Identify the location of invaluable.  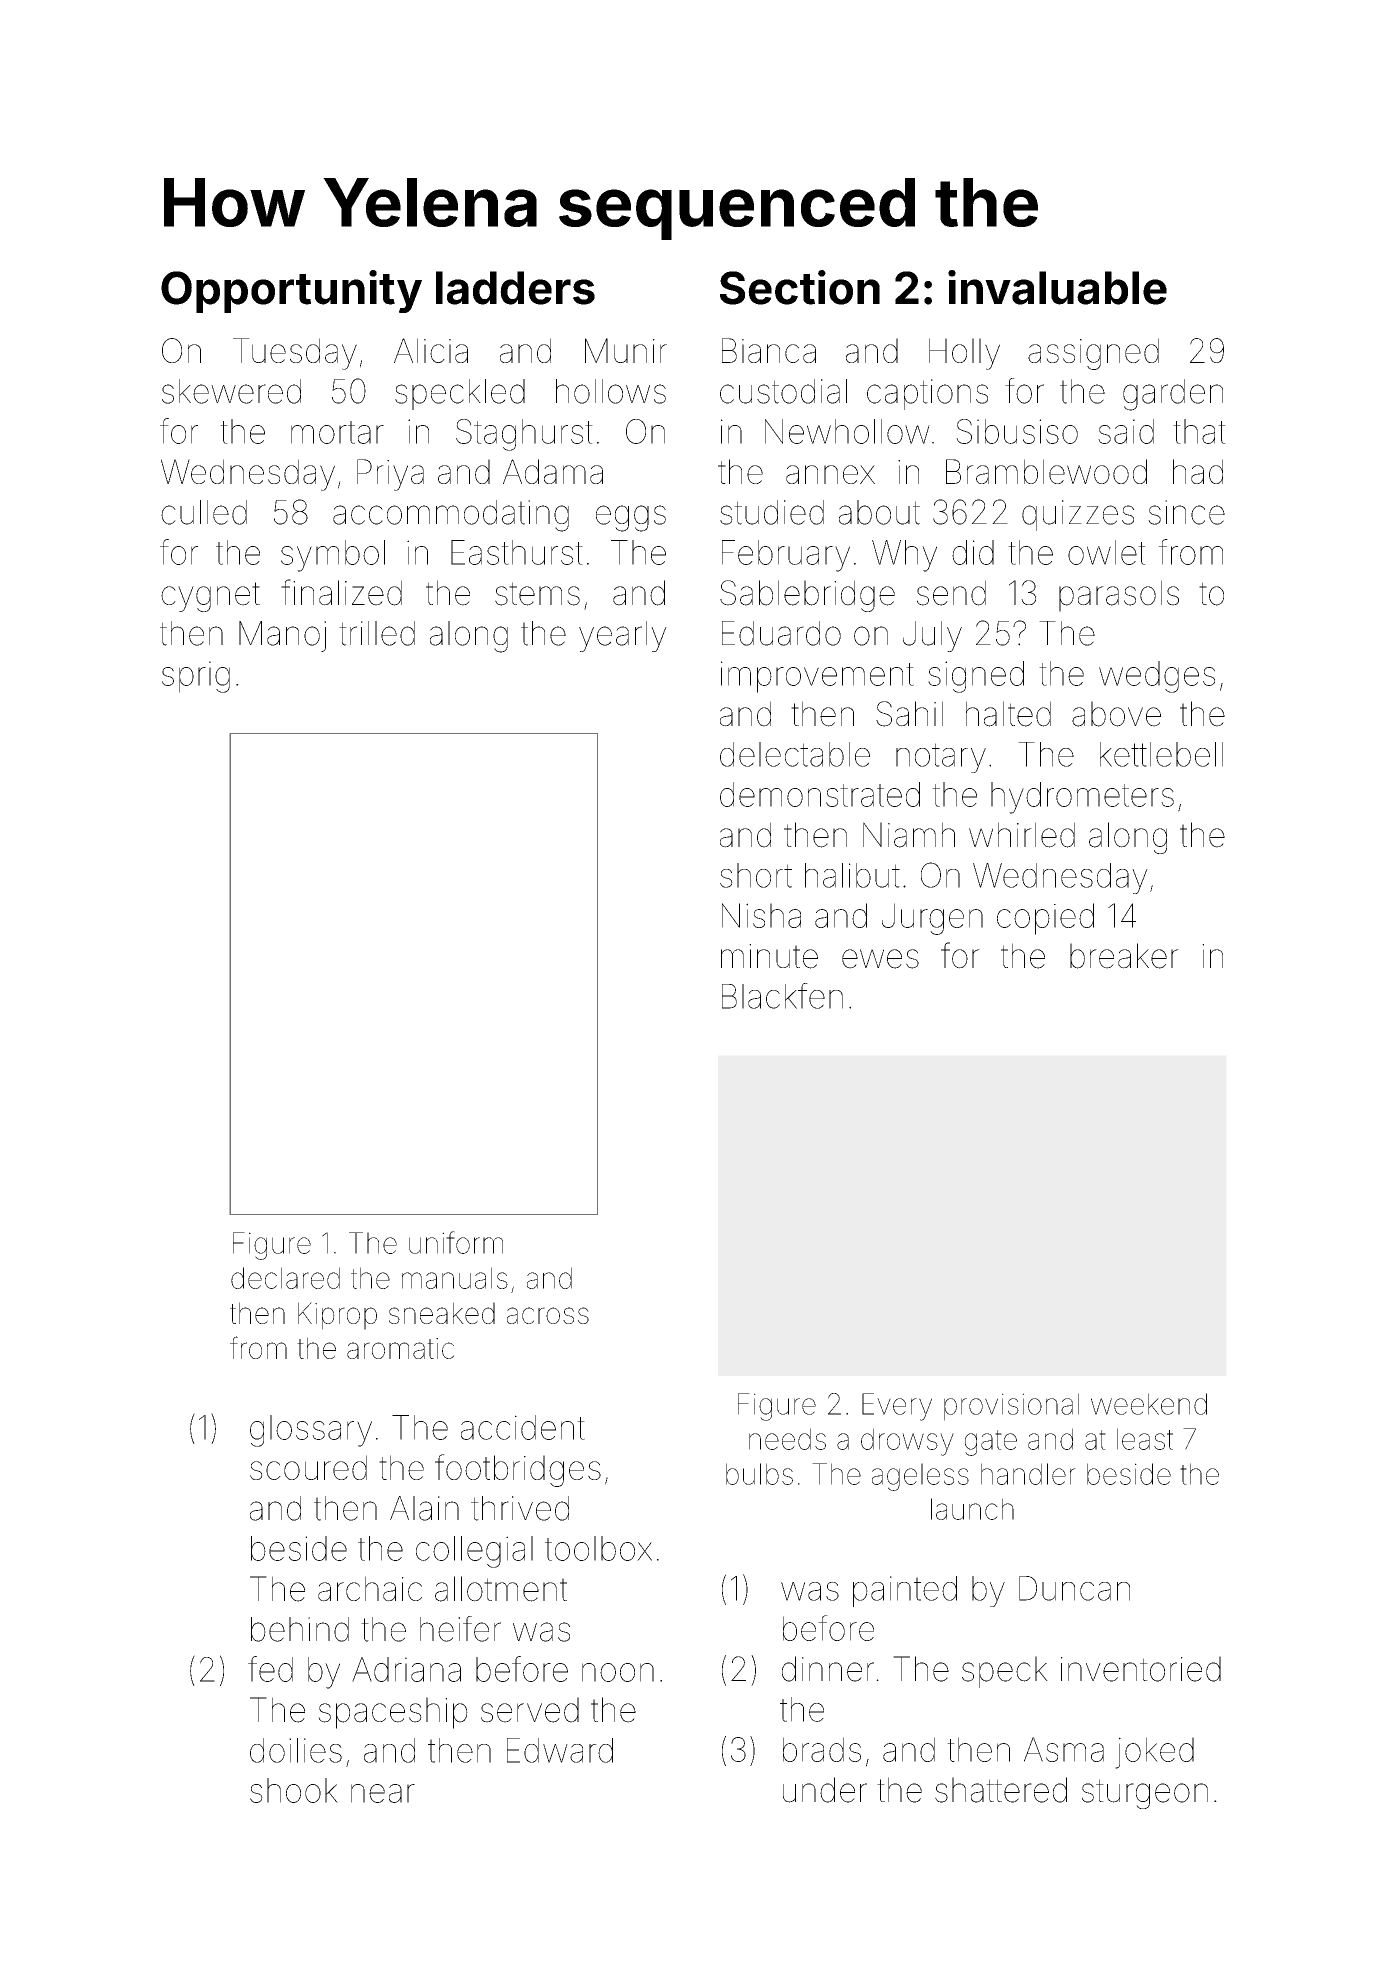
(1057, 287).
